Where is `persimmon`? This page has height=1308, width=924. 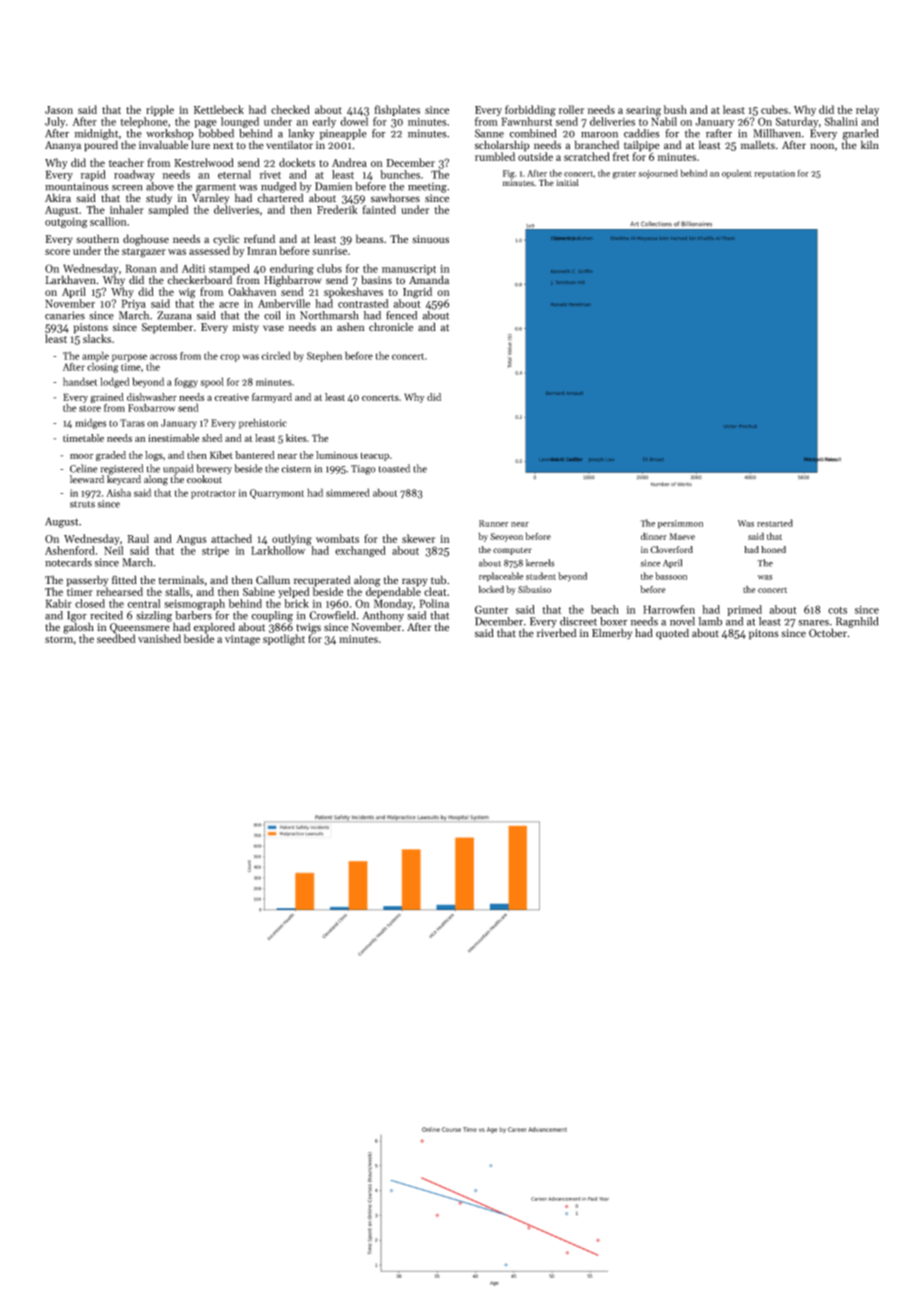 persimmon is located at coordinates (680, 524).
